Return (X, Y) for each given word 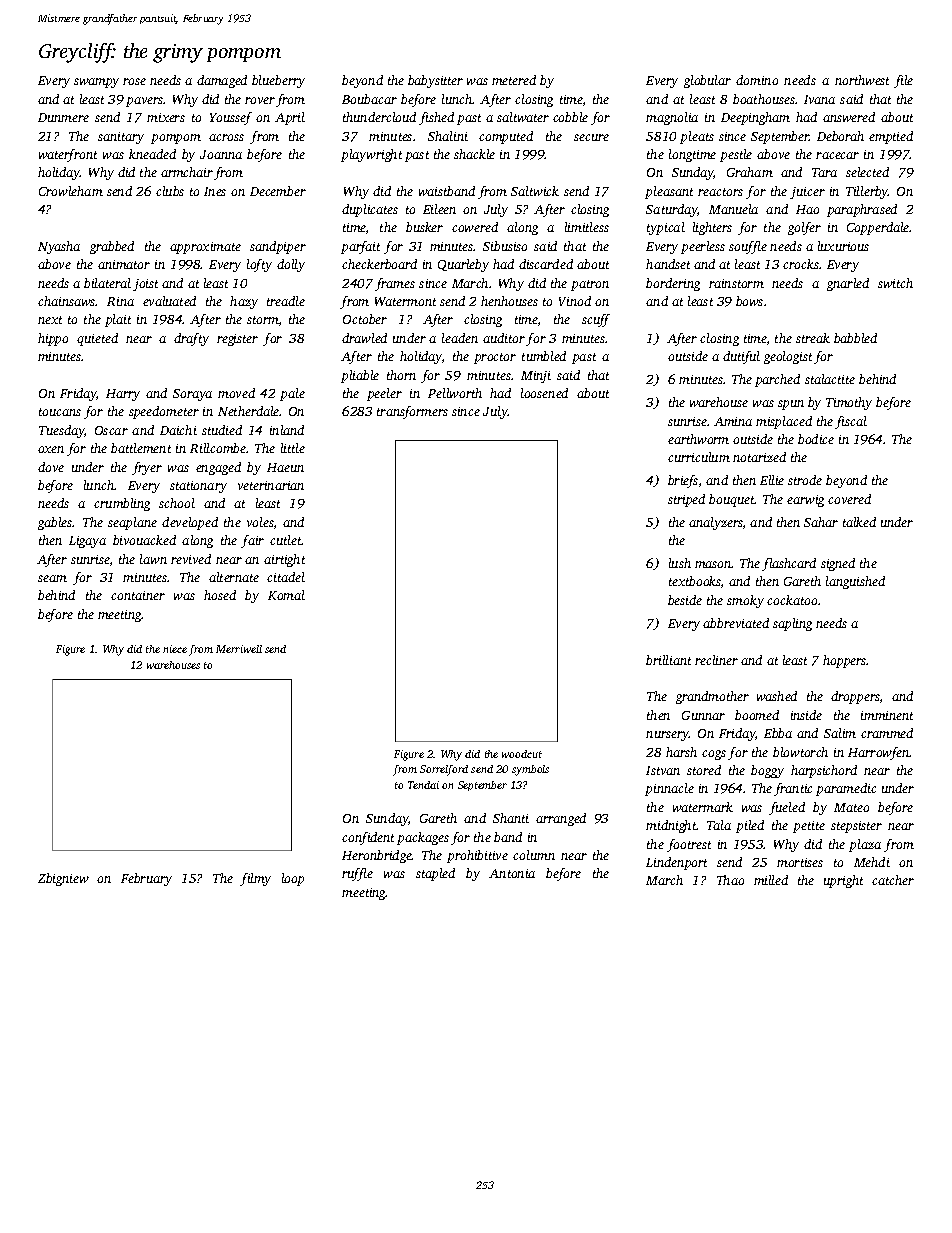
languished (855, 582)
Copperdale (878, 228)
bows (749, 301)
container (138, 595)
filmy (255, 879)
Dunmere (63, 117)
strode (805, 480)
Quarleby (463, 265)
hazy (244, 302)
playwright (371, 155)
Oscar (111, 430)
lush (680, 563)
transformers (412, 412)
